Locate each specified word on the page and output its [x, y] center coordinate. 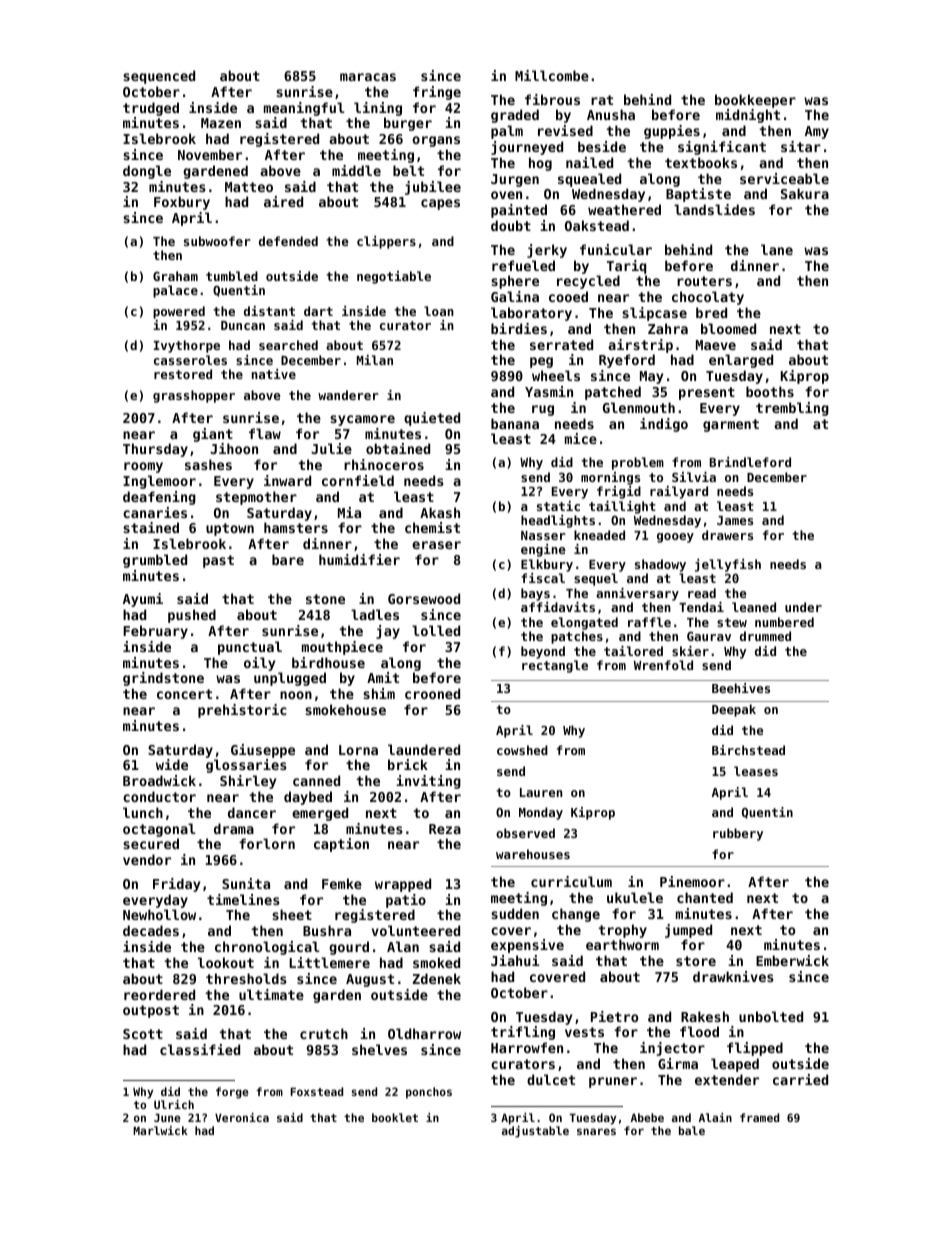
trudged [151, 109]
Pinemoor [692, 881]
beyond [543, 652]
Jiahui [515, 960]
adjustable [535, 1132]
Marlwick [160, 1130]
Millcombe [552, 75]
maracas [368, 77]
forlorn [267, 843]
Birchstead [748, 750]
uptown [230, 529]
